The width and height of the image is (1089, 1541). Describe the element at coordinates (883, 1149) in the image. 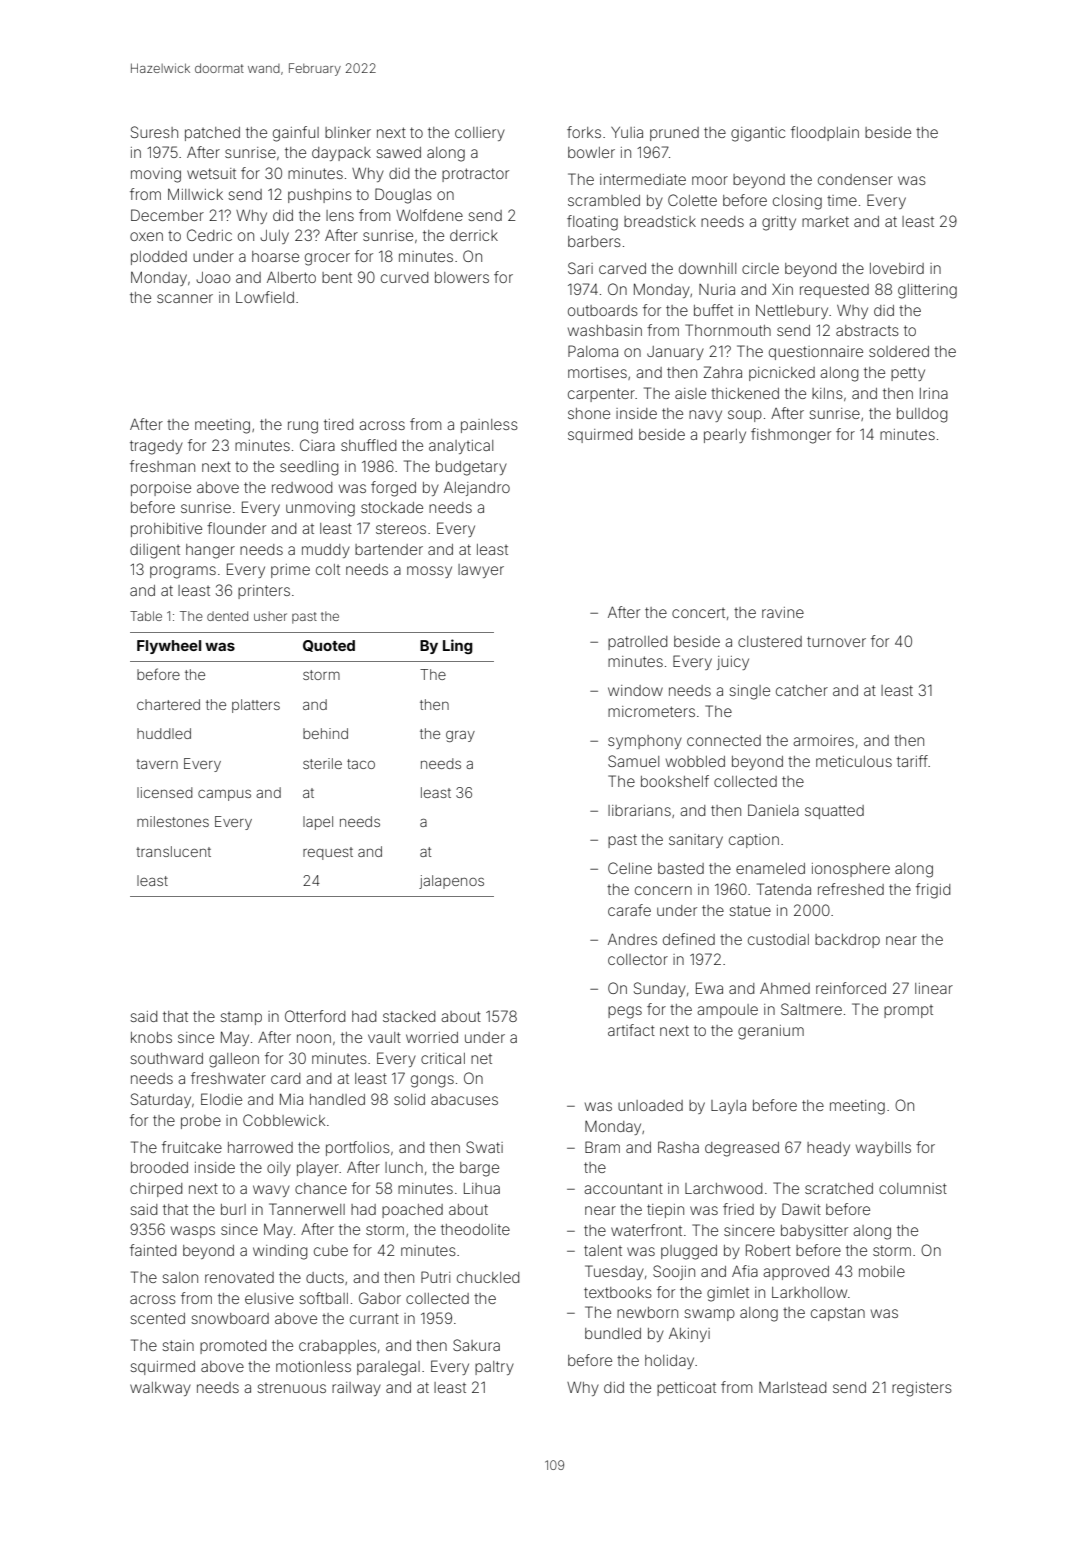

I see `waybills` at that location.
